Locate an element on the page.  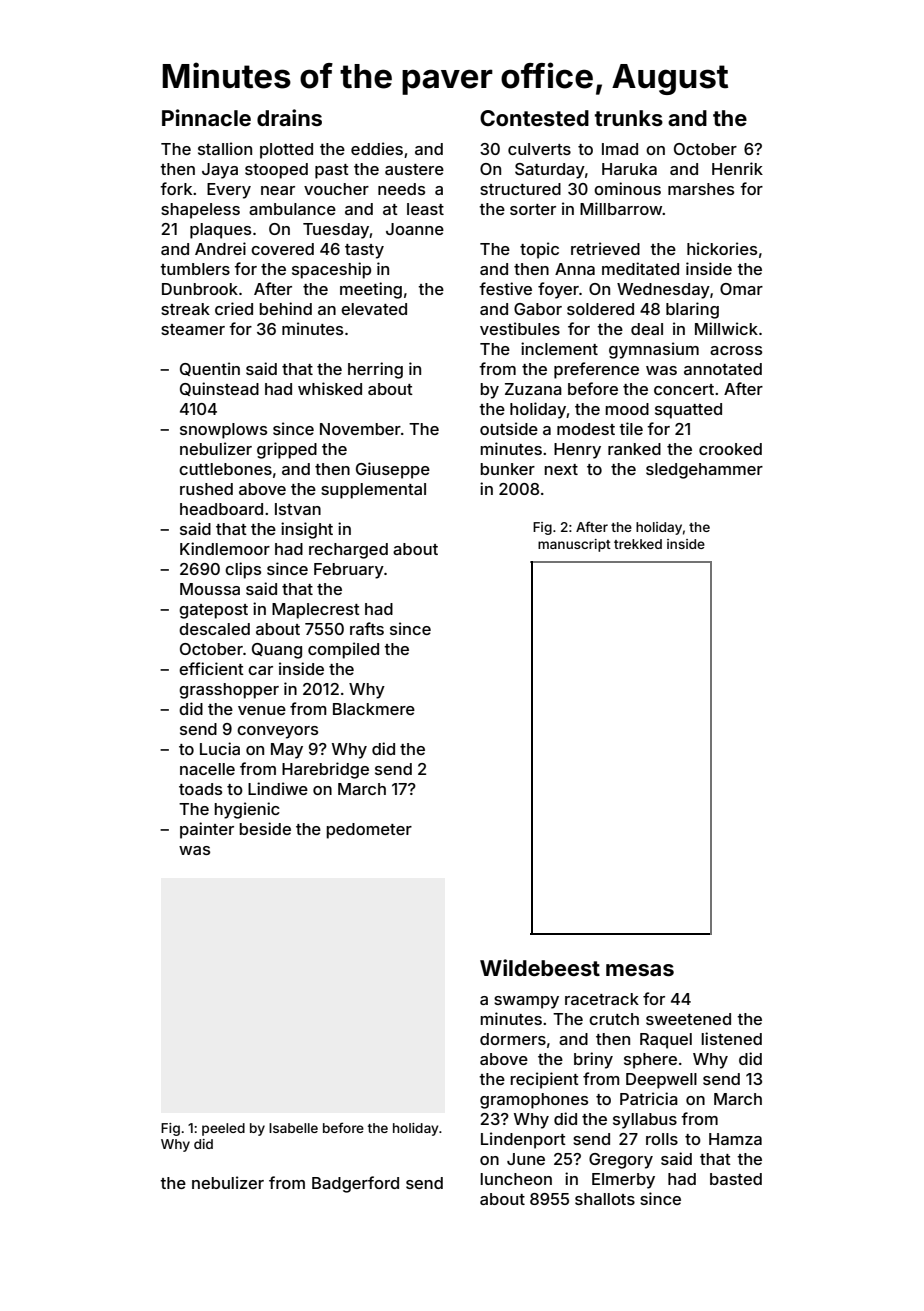
deal is located at coordinates (647, 329).
